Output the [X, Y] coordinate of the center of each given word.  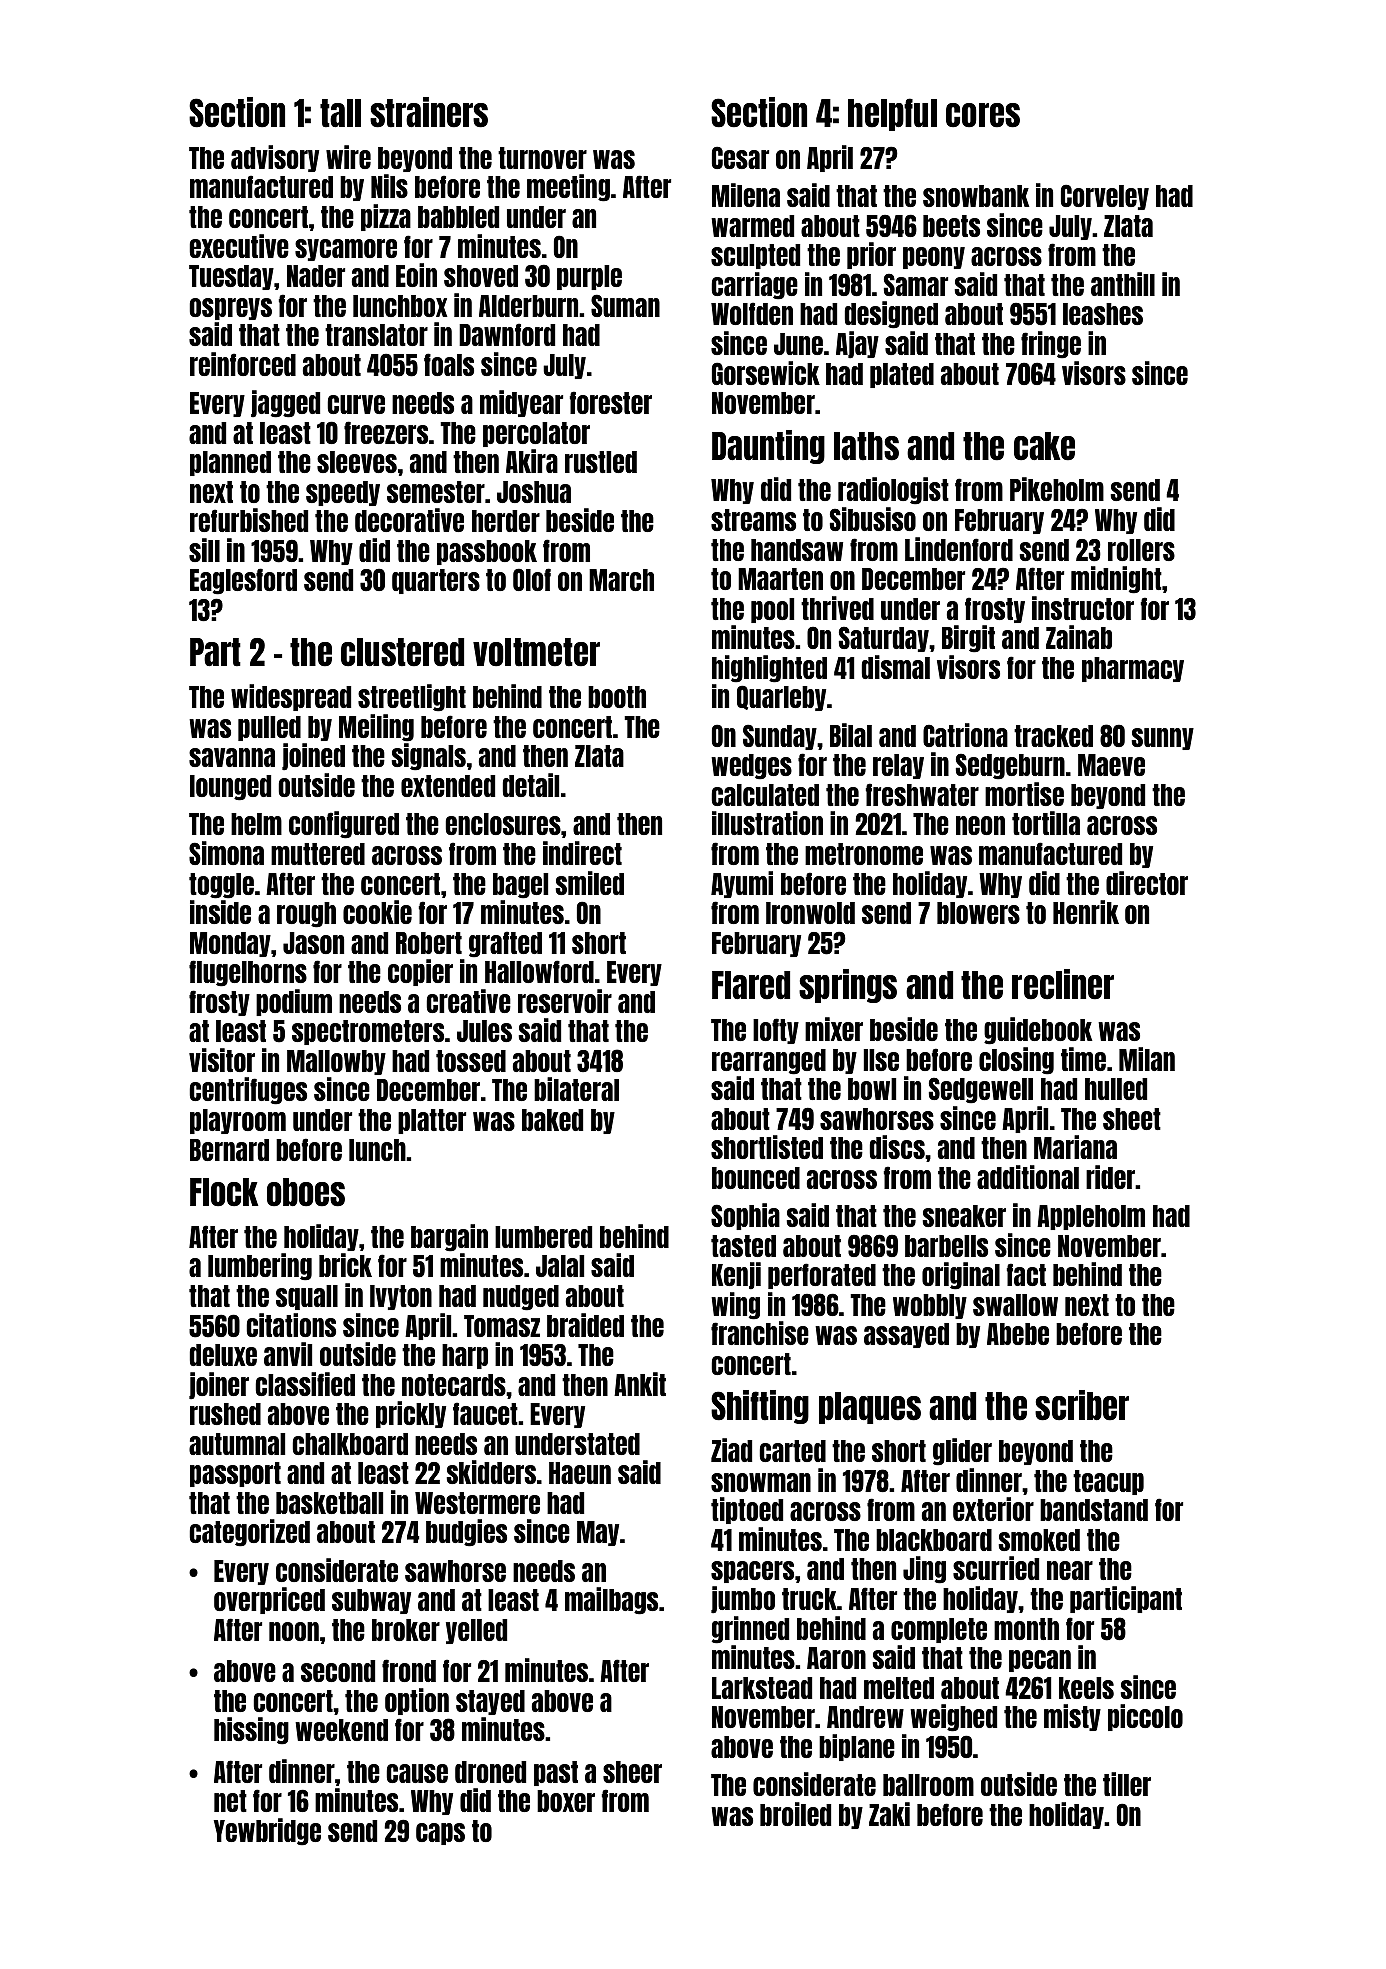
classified [305, 1384]
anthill [1123, 284]
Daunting [768, 447]
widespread [291, 697]
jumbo [743, 1599]
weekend [341, 1730]
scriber [1082, 1405]
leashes [1103, 314]
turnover [542, 158]
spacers [752, 1572]
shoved [481, 276]
